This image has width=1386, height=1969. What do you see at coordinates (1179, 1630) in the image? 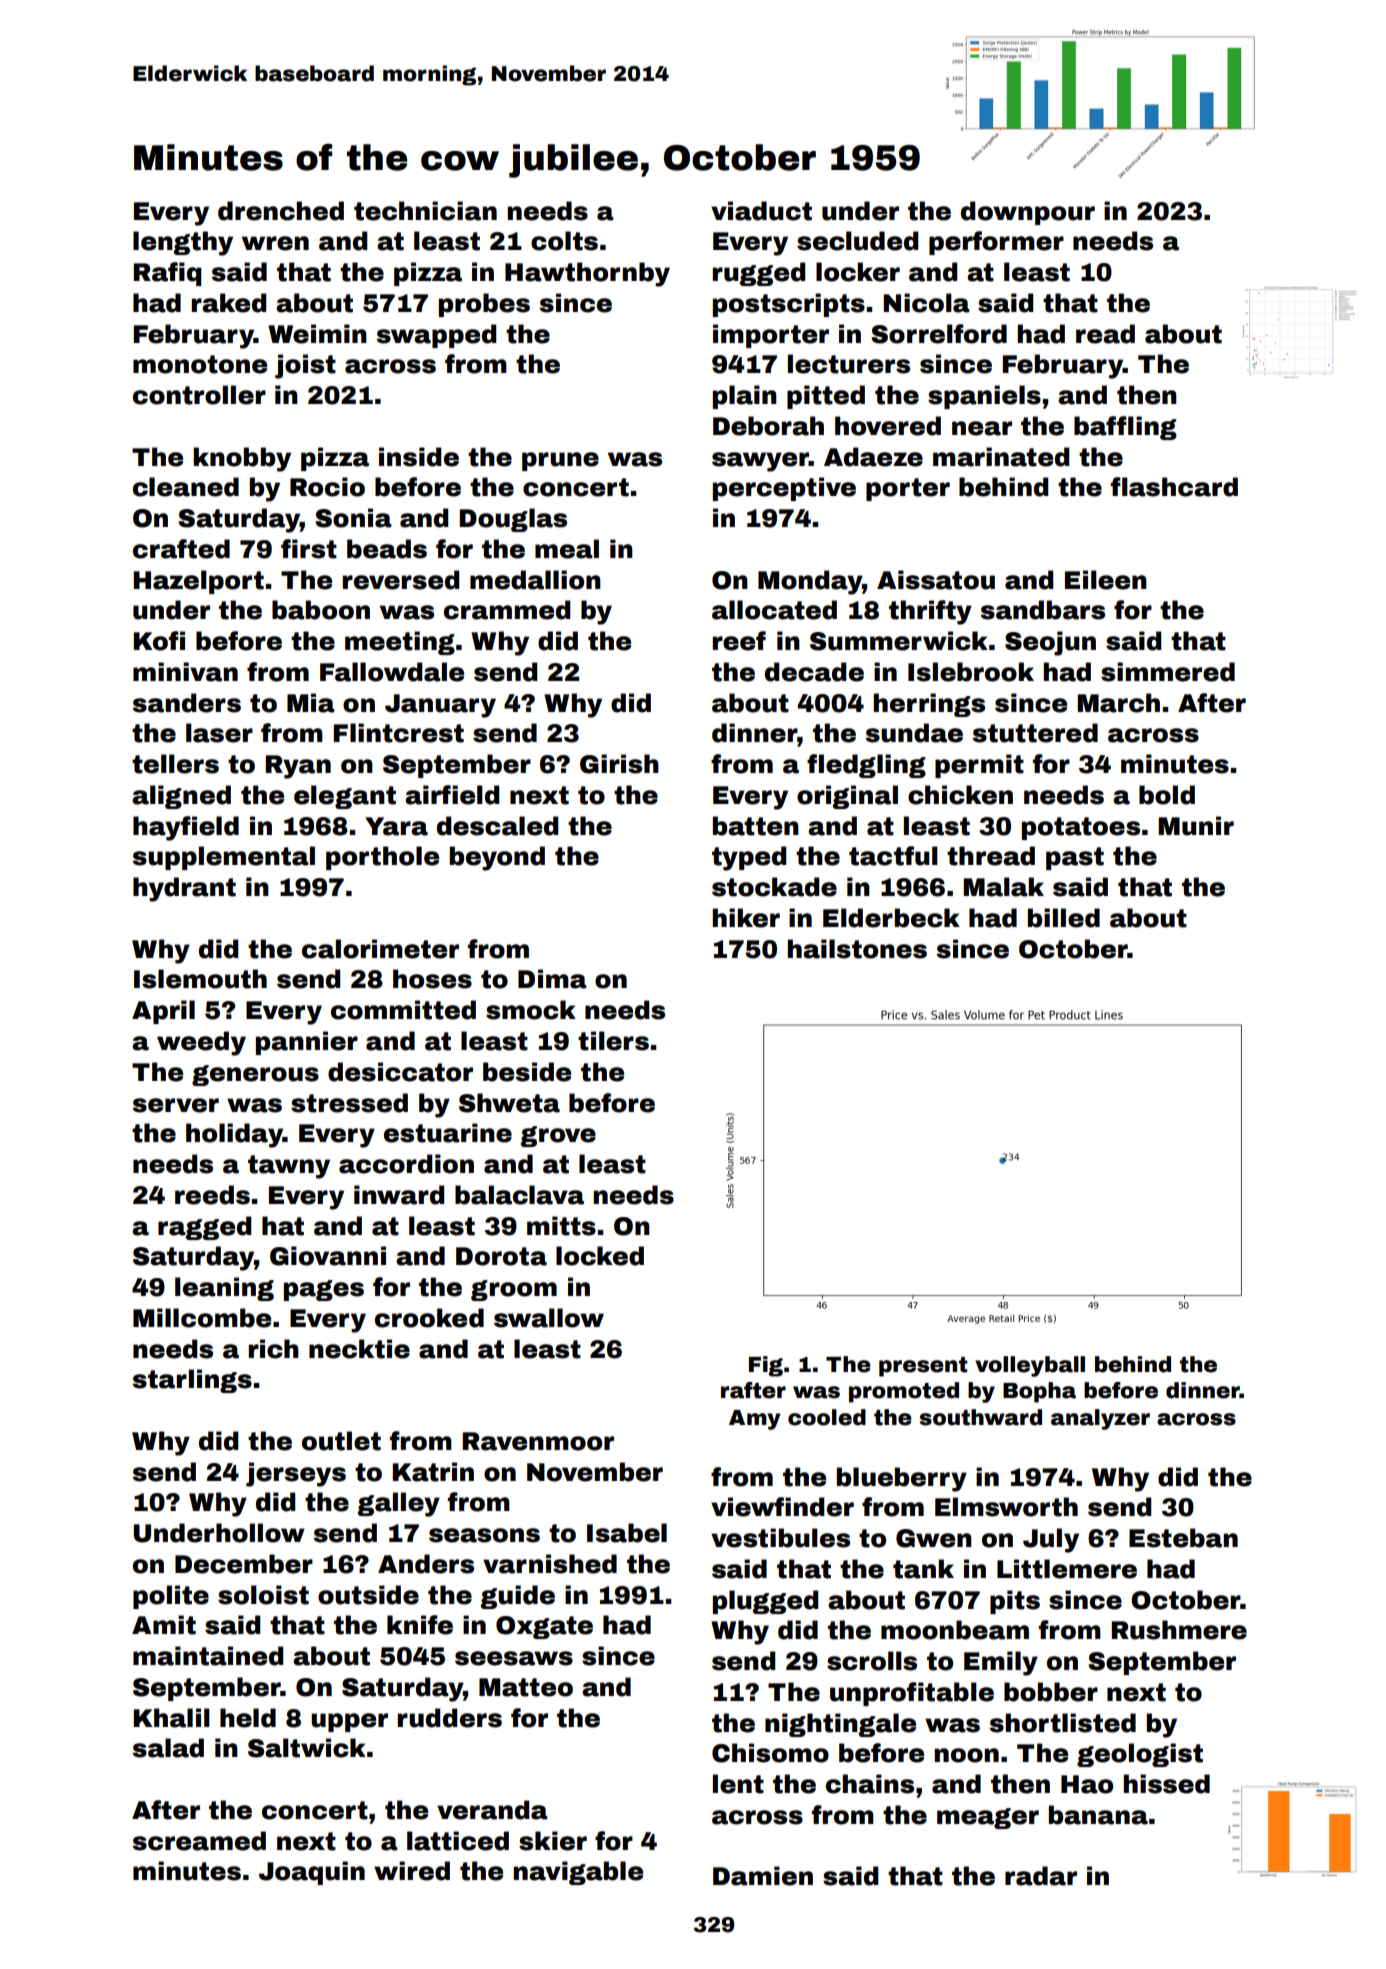
I see `Rushmere` at bounding box center [1179, 1630].
